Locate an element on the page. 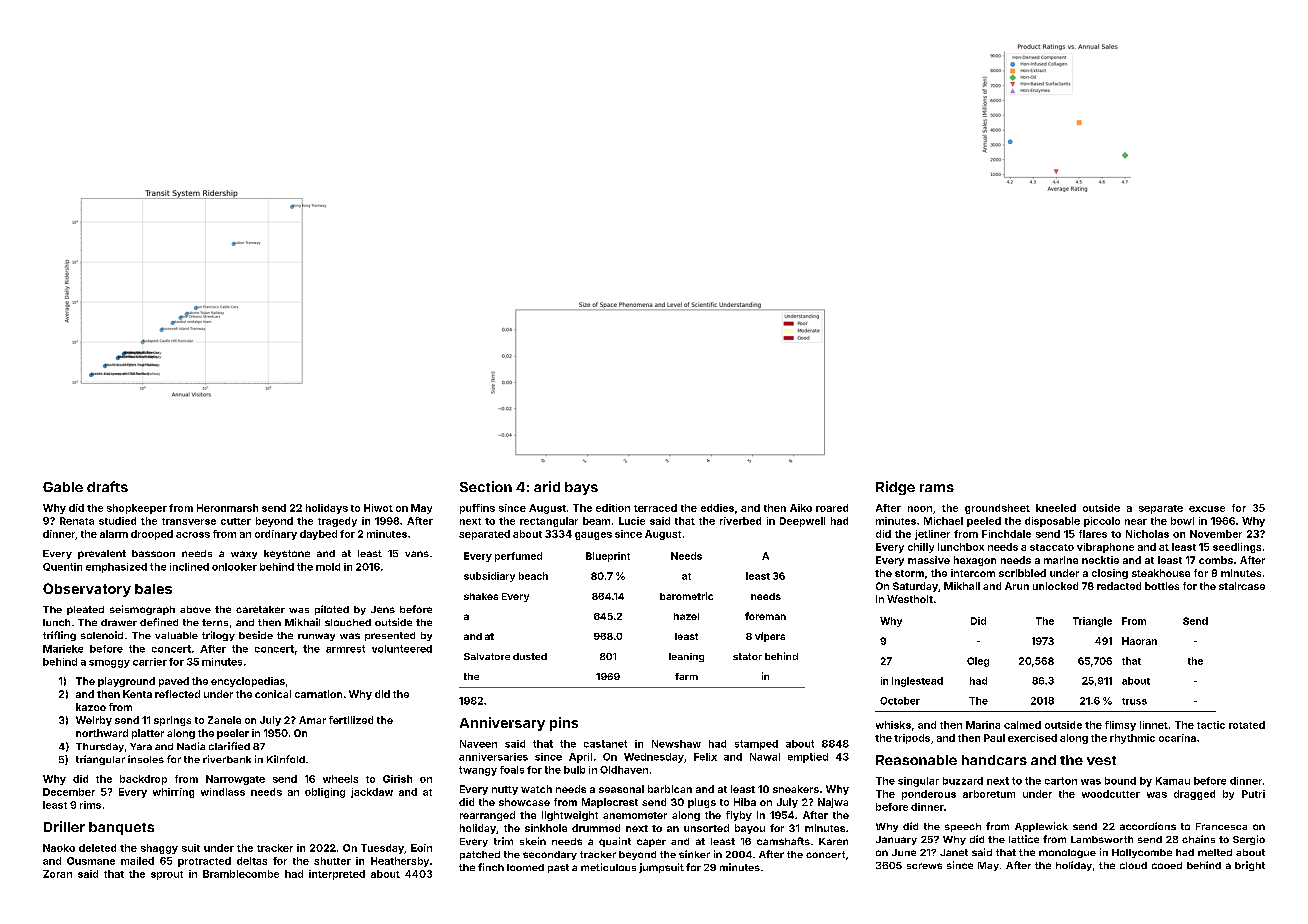 This image has width=1308, height=924. Ousmane is located at coordinates (91, 861).
